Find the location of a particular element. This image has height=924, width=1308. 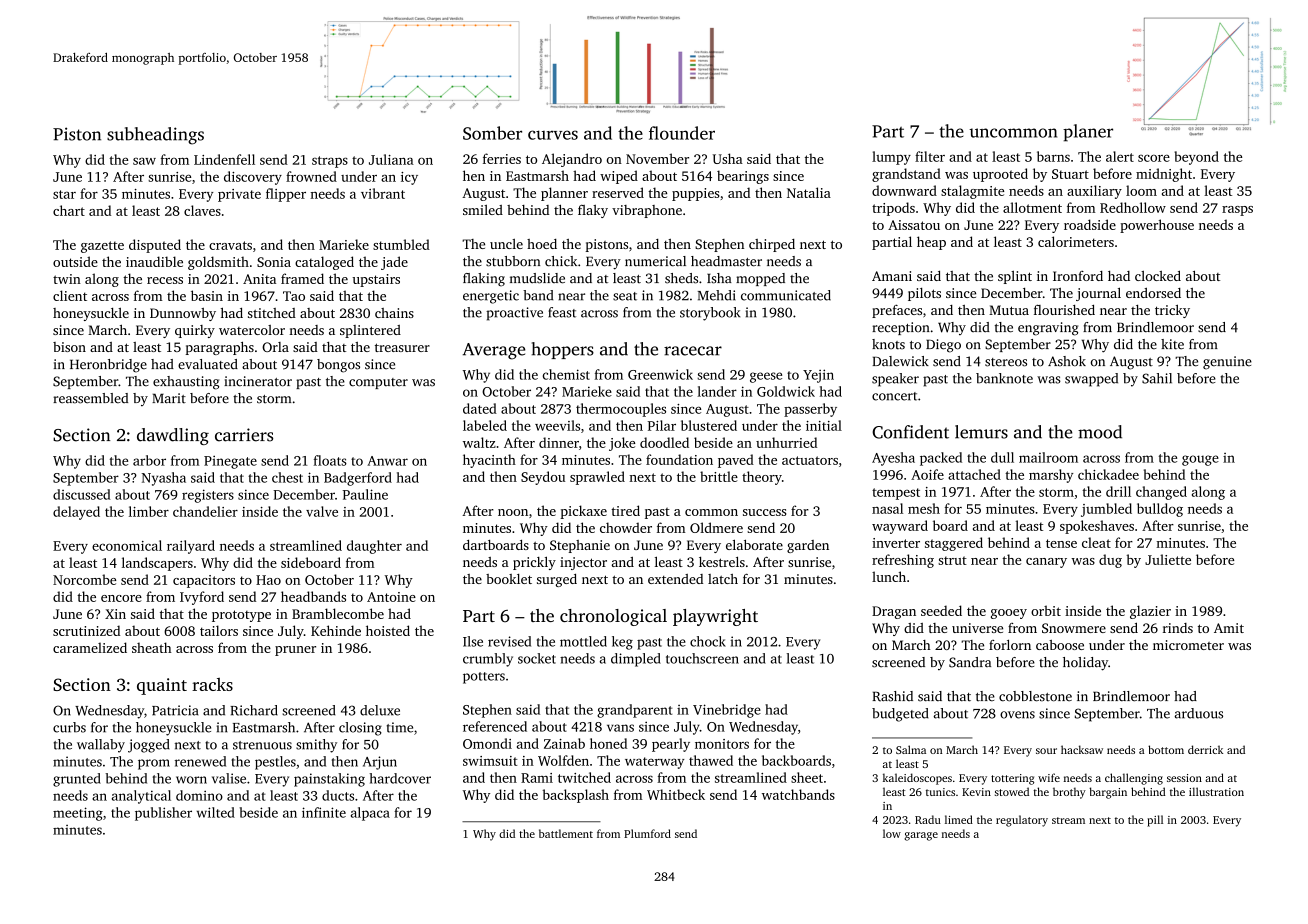

pill is located at coordinates (1155, 821).
